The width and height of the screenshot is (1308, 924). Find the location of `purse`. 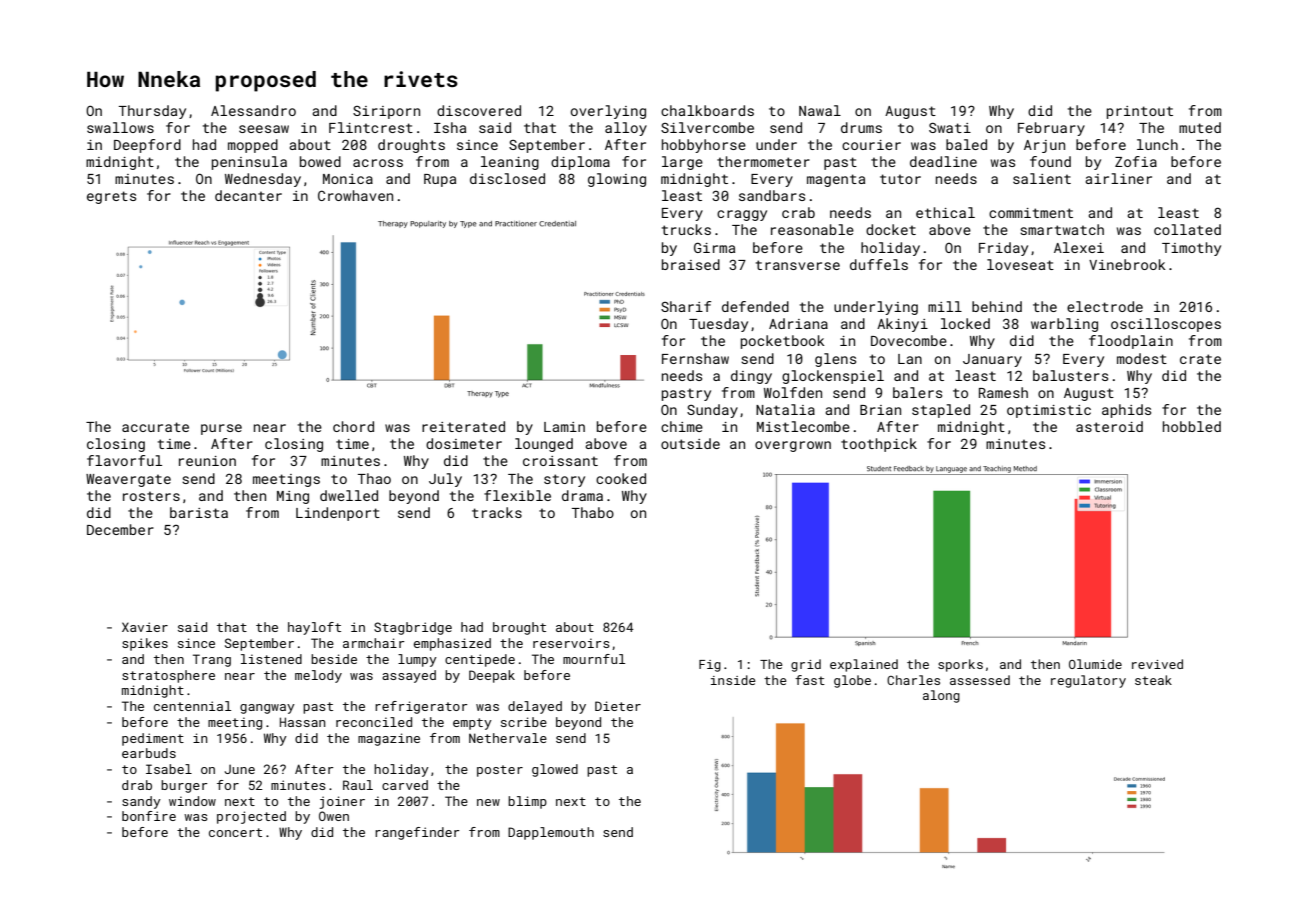

purse is located at coordinates (221, 429).
